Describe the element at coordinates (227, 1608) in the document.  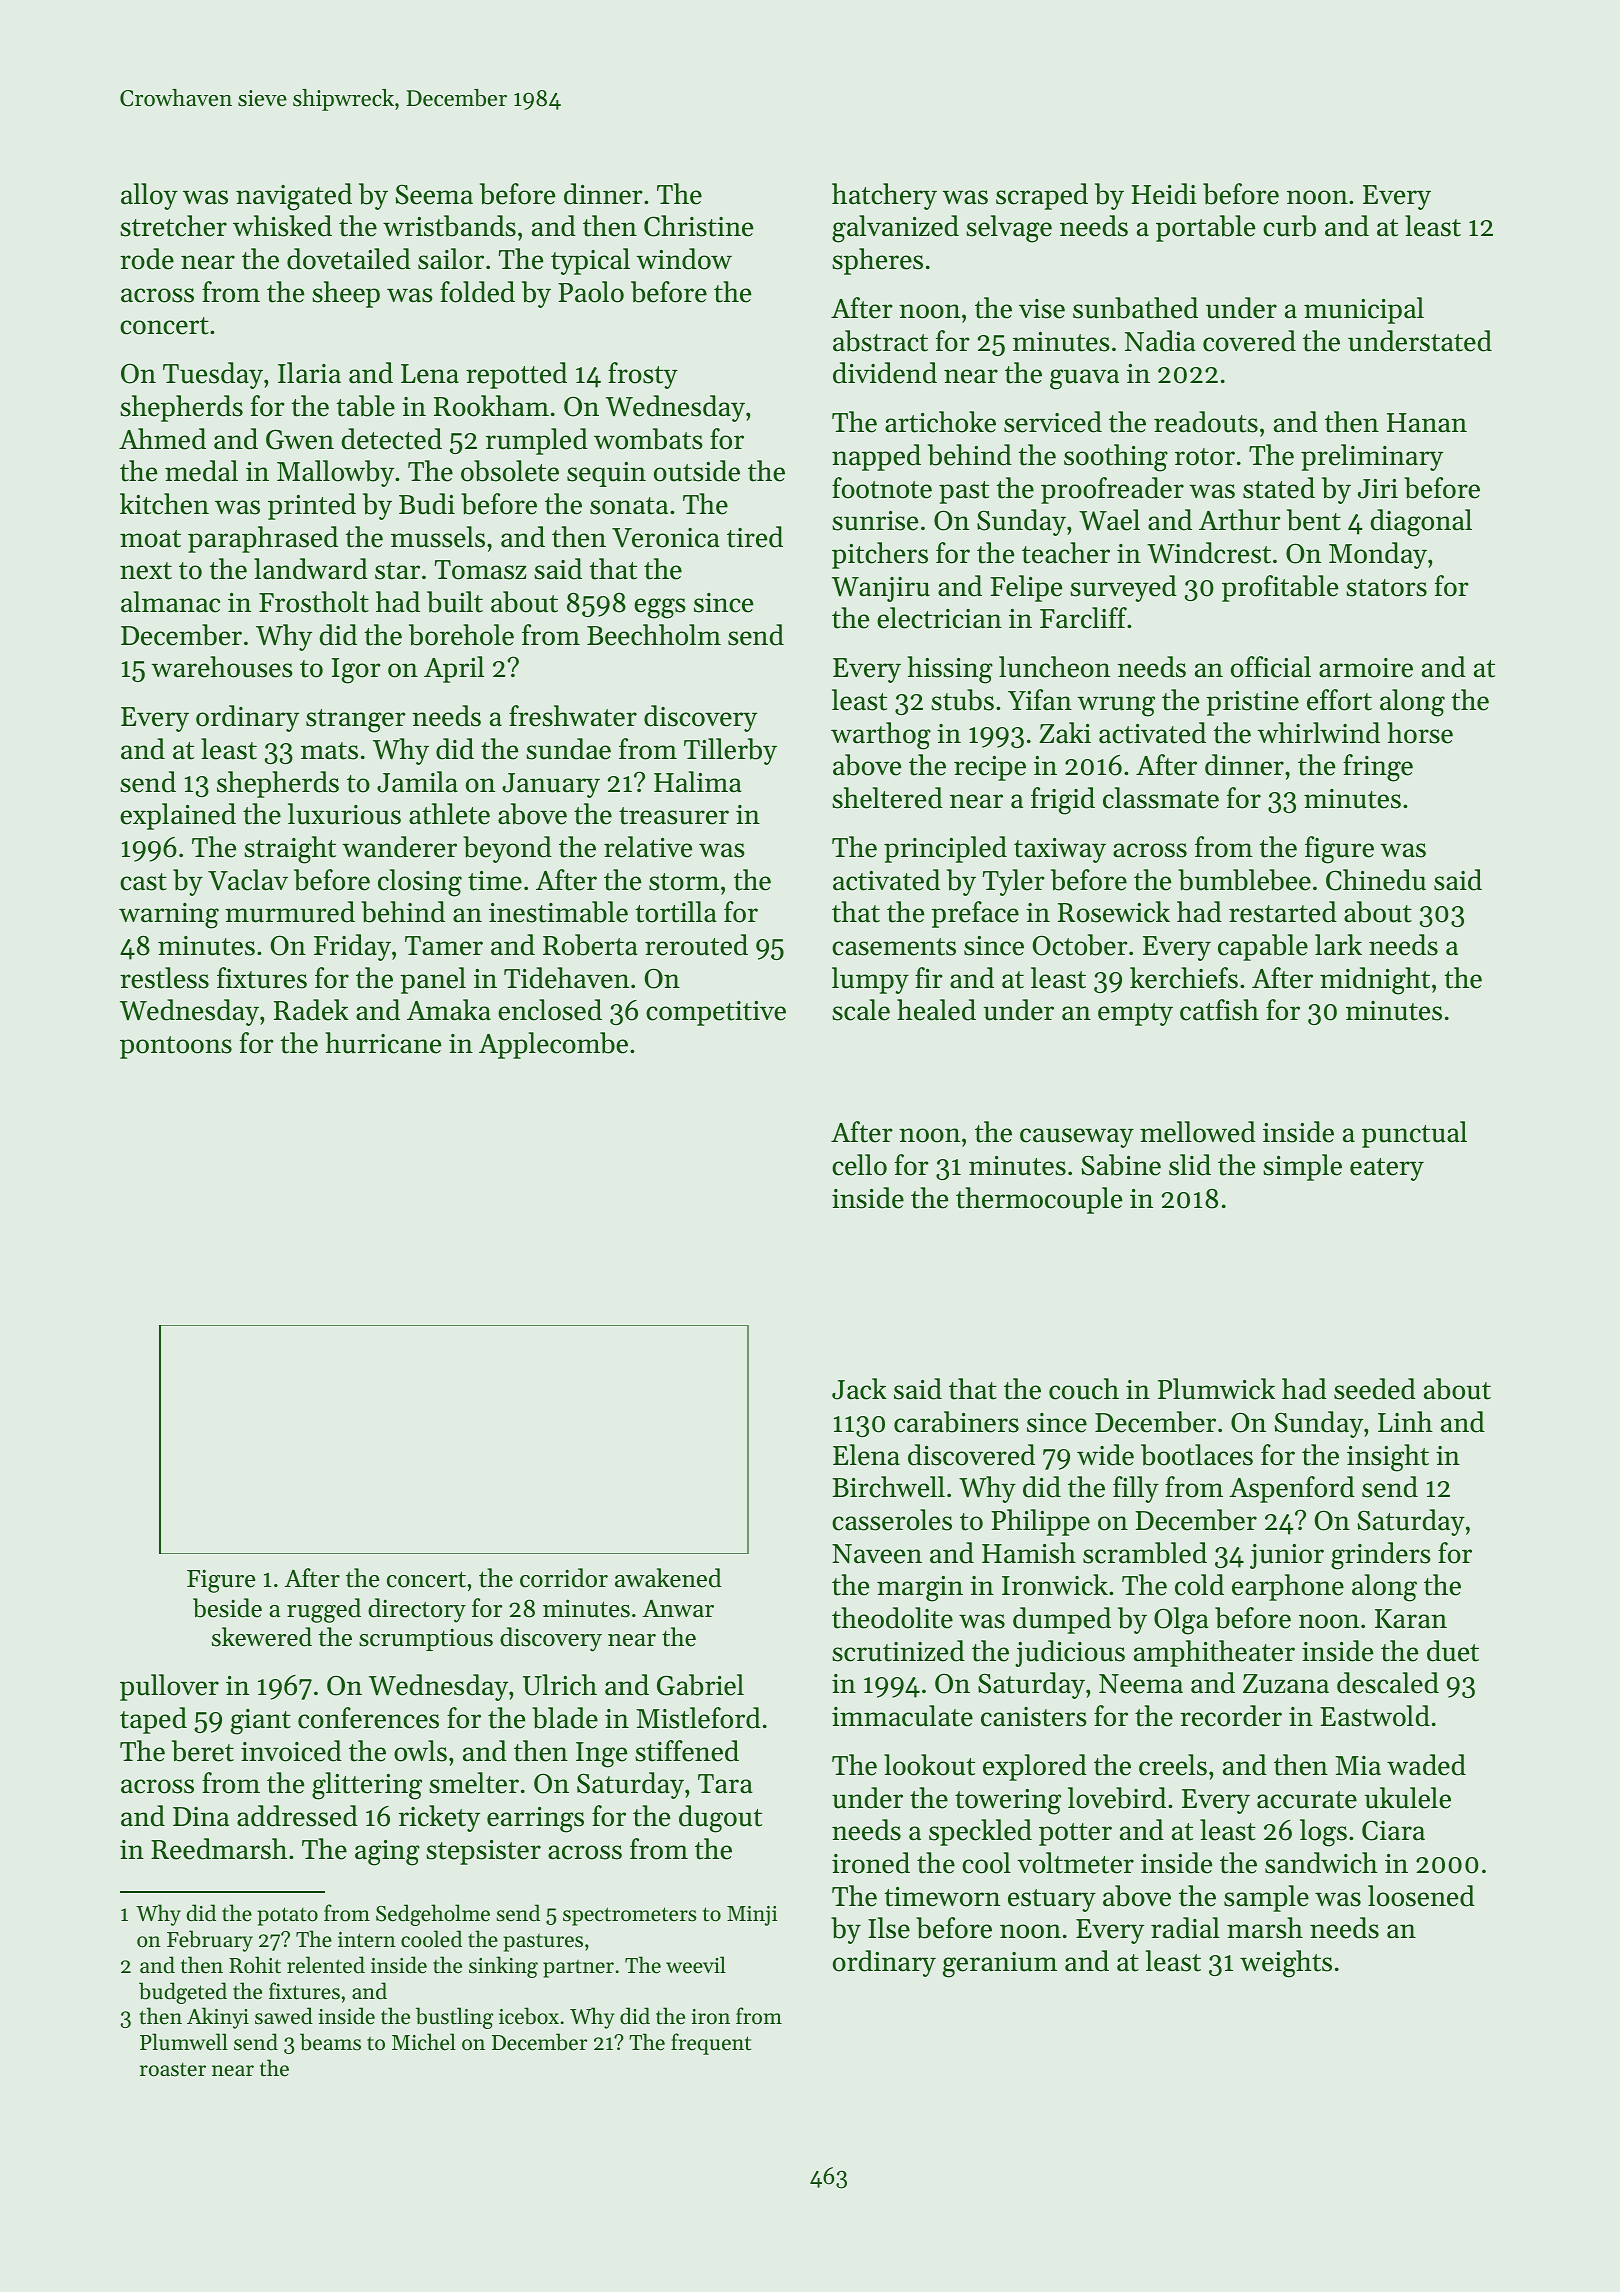
I see `beside` at that location.
